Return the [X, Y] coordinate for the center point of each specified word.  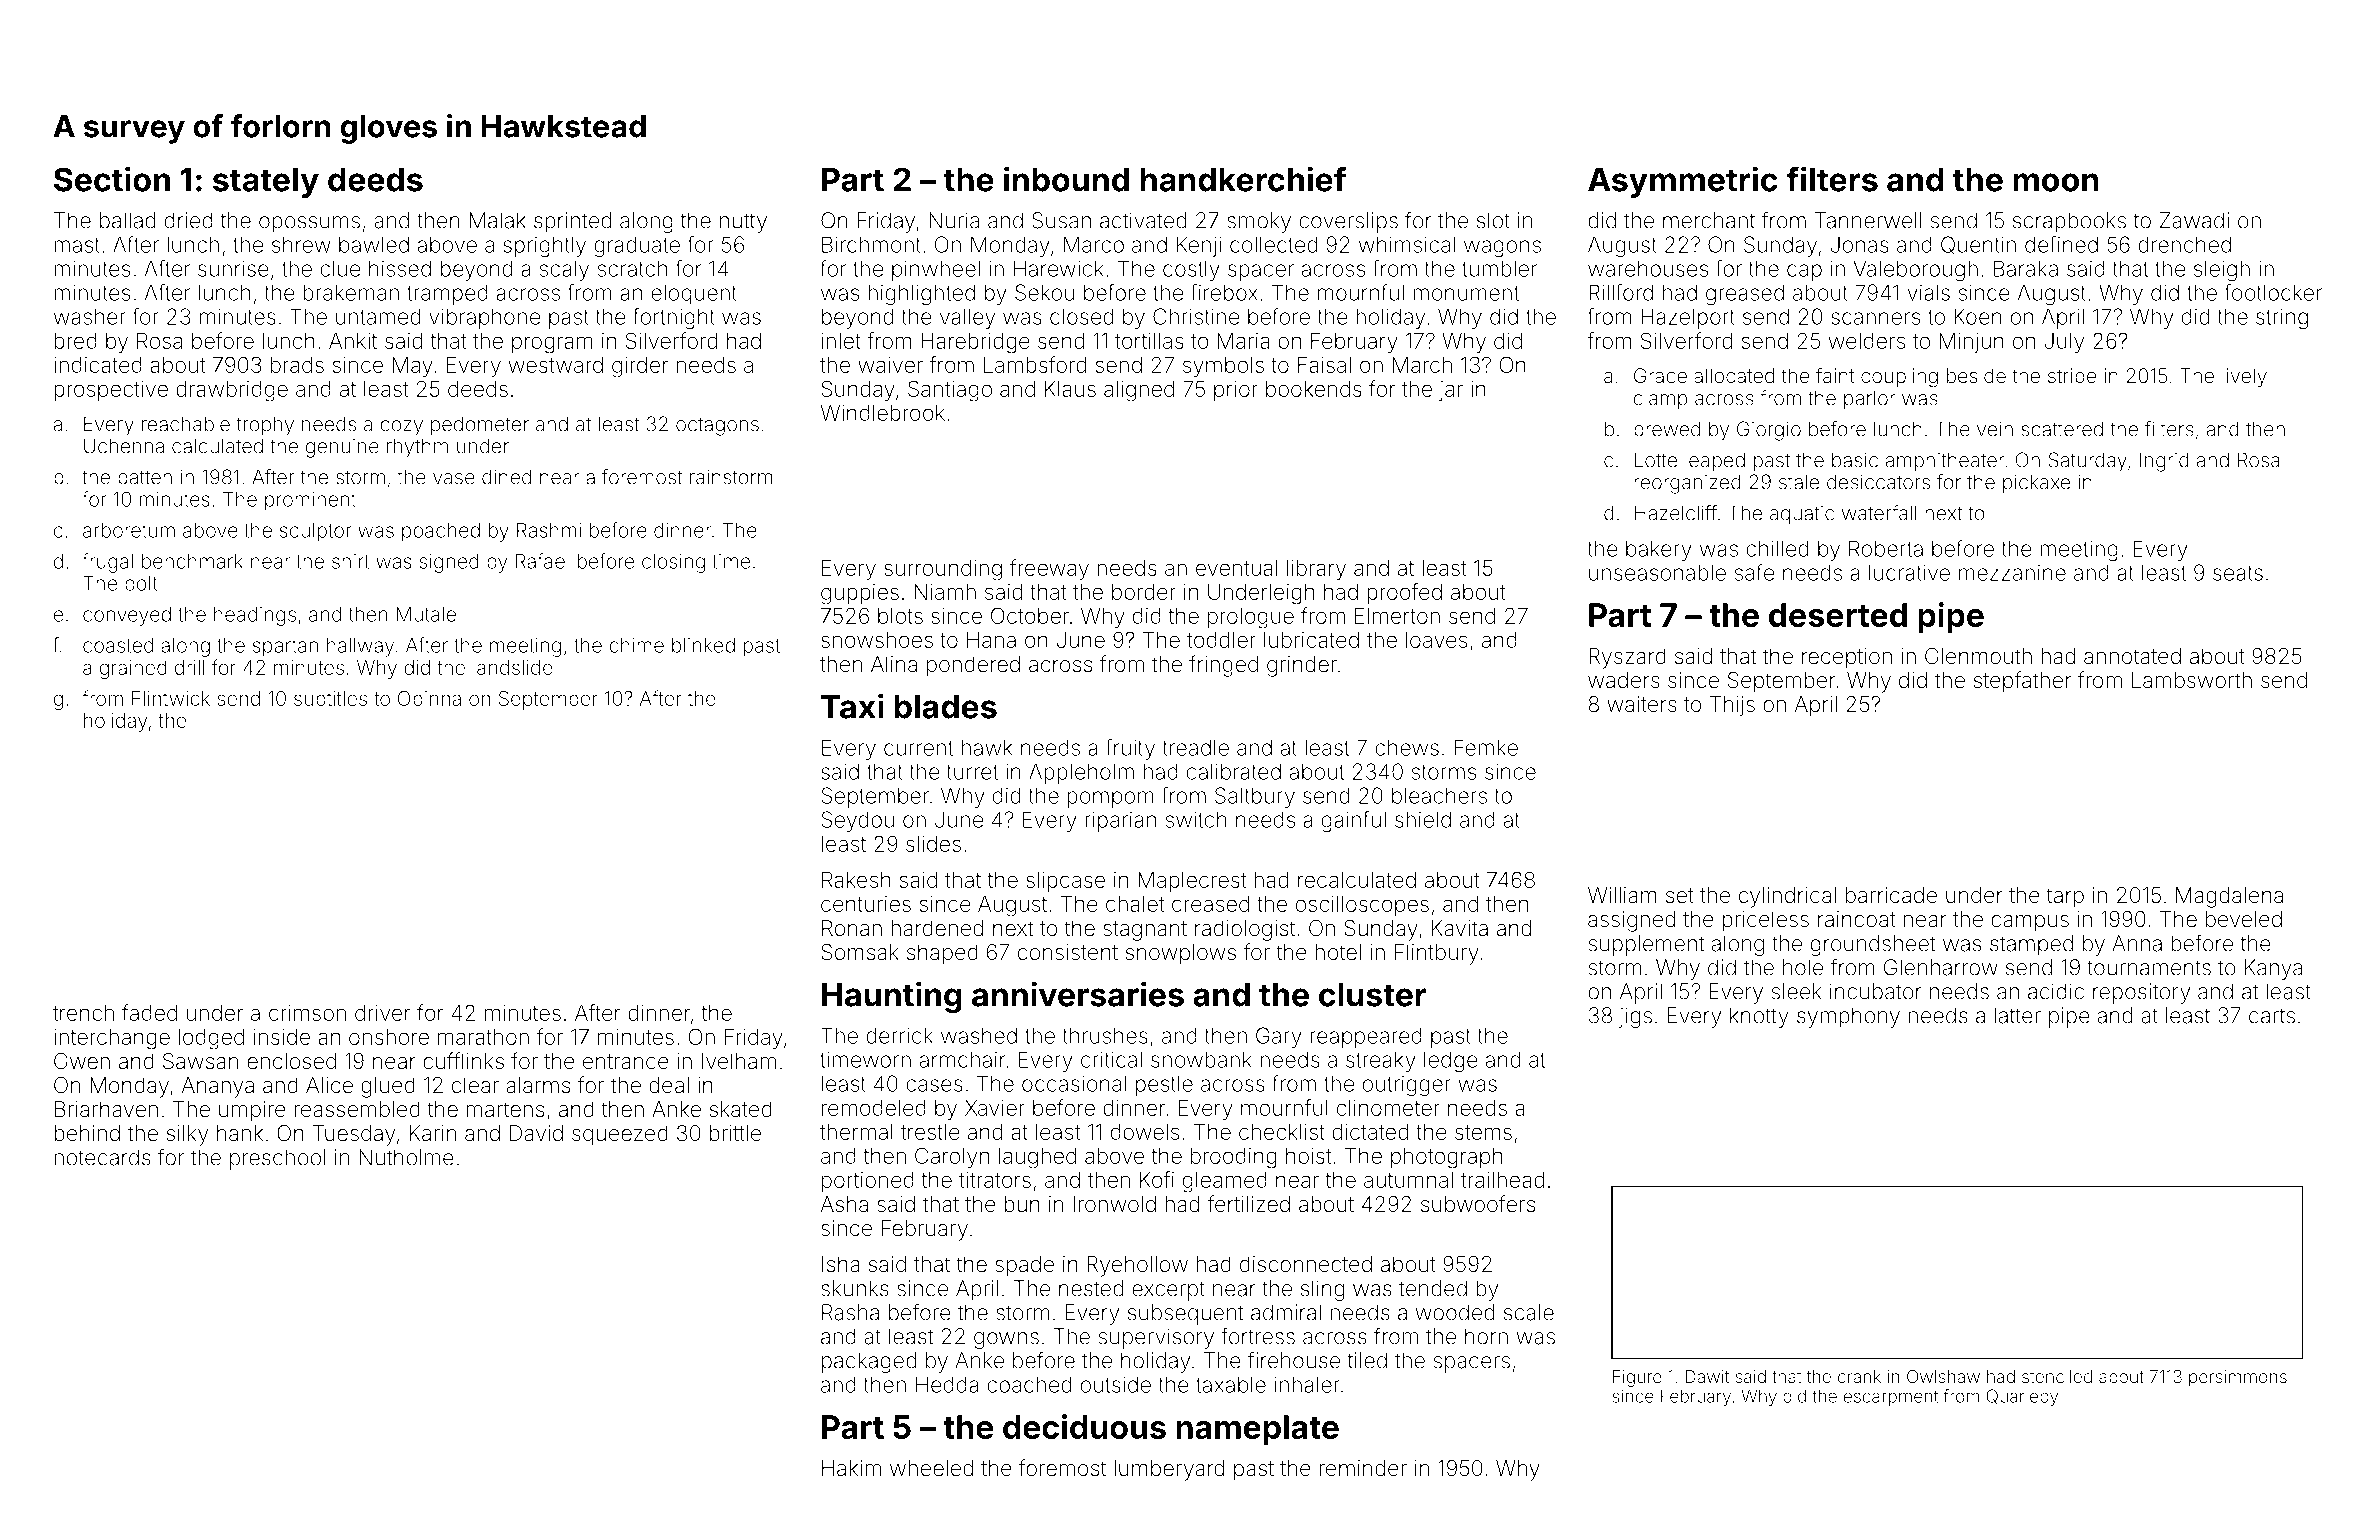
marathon [483, 1037]
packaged [869, 1362]
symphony [1848, 1017]
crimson [307, 1013]
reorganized [1687, 484]
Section [112, 179]
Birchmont [871, 244]
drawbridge [232, 391]
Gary [1279, 1037]
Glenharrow [1941, 967]
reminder [1363, 1468]
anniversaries [1078, 994]
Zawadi [2194, 220]
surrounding [943, 570]
